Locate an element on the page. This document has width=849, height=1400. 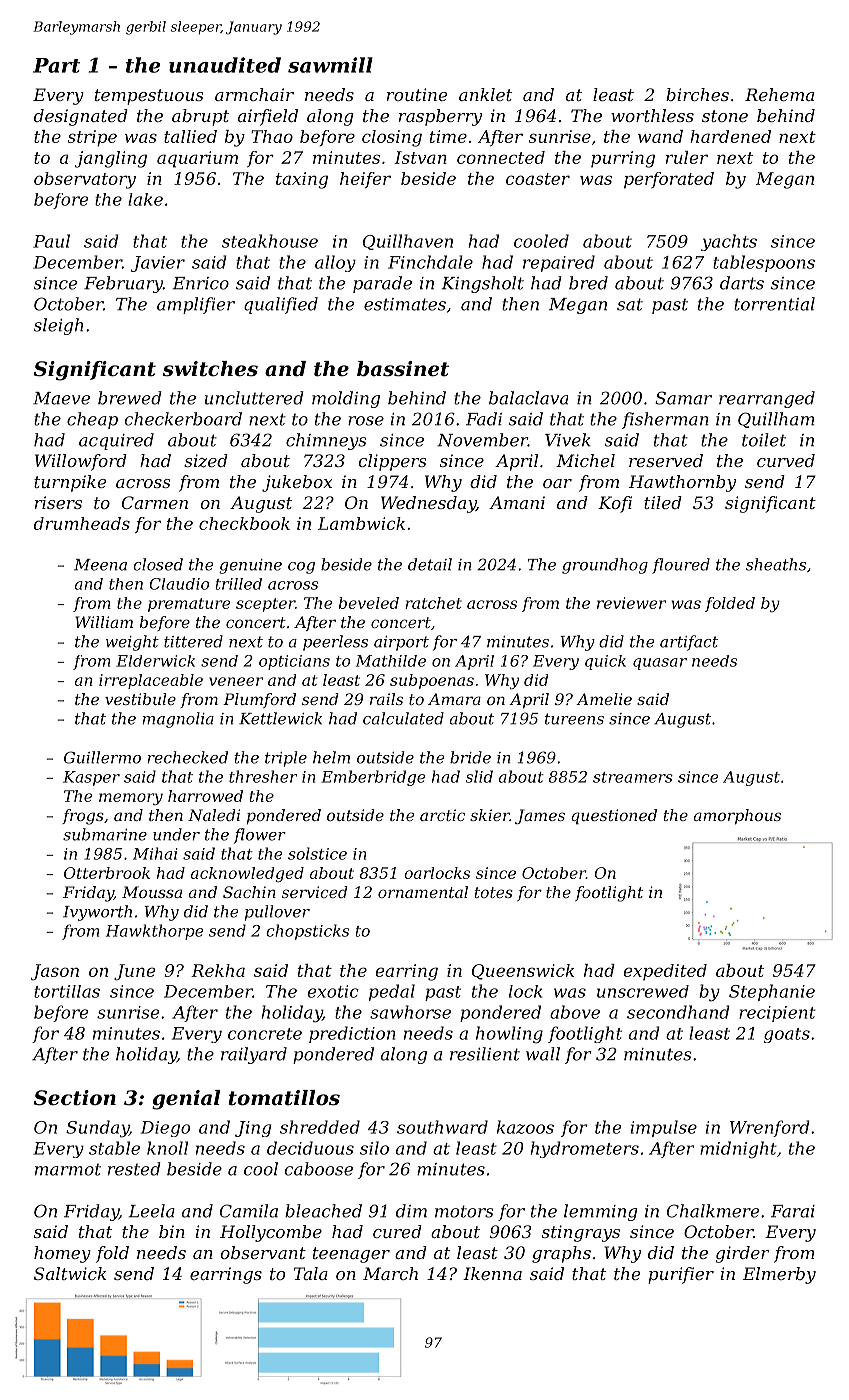
unaudited is located at coordinates (225, 65).
